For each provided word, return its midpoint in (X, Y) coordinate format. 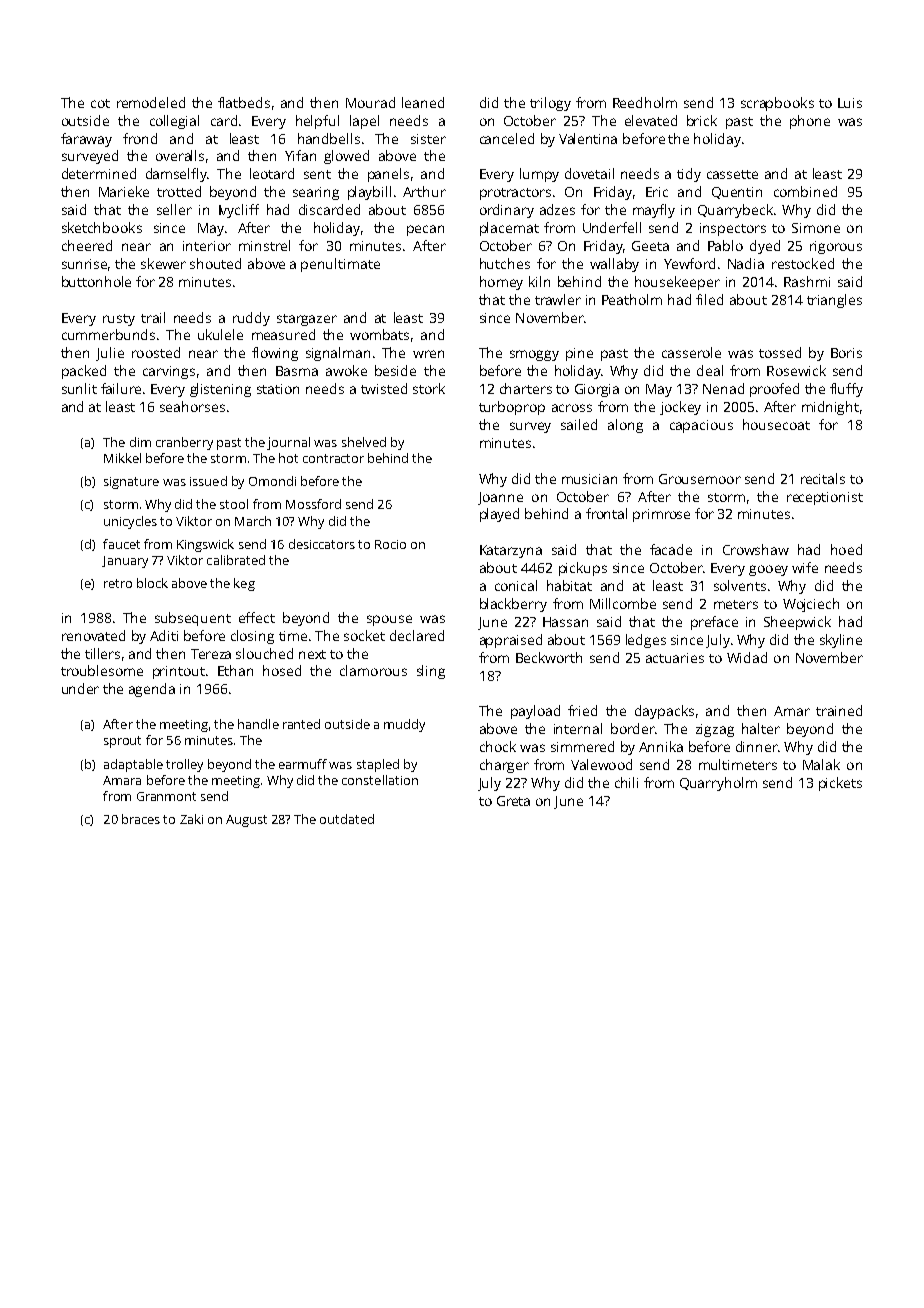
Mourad (370, 102)
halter (761, 728)
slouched (264, 653)
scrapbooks (777, 104)
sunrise (84, 264)
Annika (661, 746)
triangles (834, 301)
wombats (379, 334)
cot (100, 103)
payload (535, 712)
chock (498, 746)
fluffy (846, 390)
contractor (333, 458)
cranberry (184, 443)
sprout (122, 742)
